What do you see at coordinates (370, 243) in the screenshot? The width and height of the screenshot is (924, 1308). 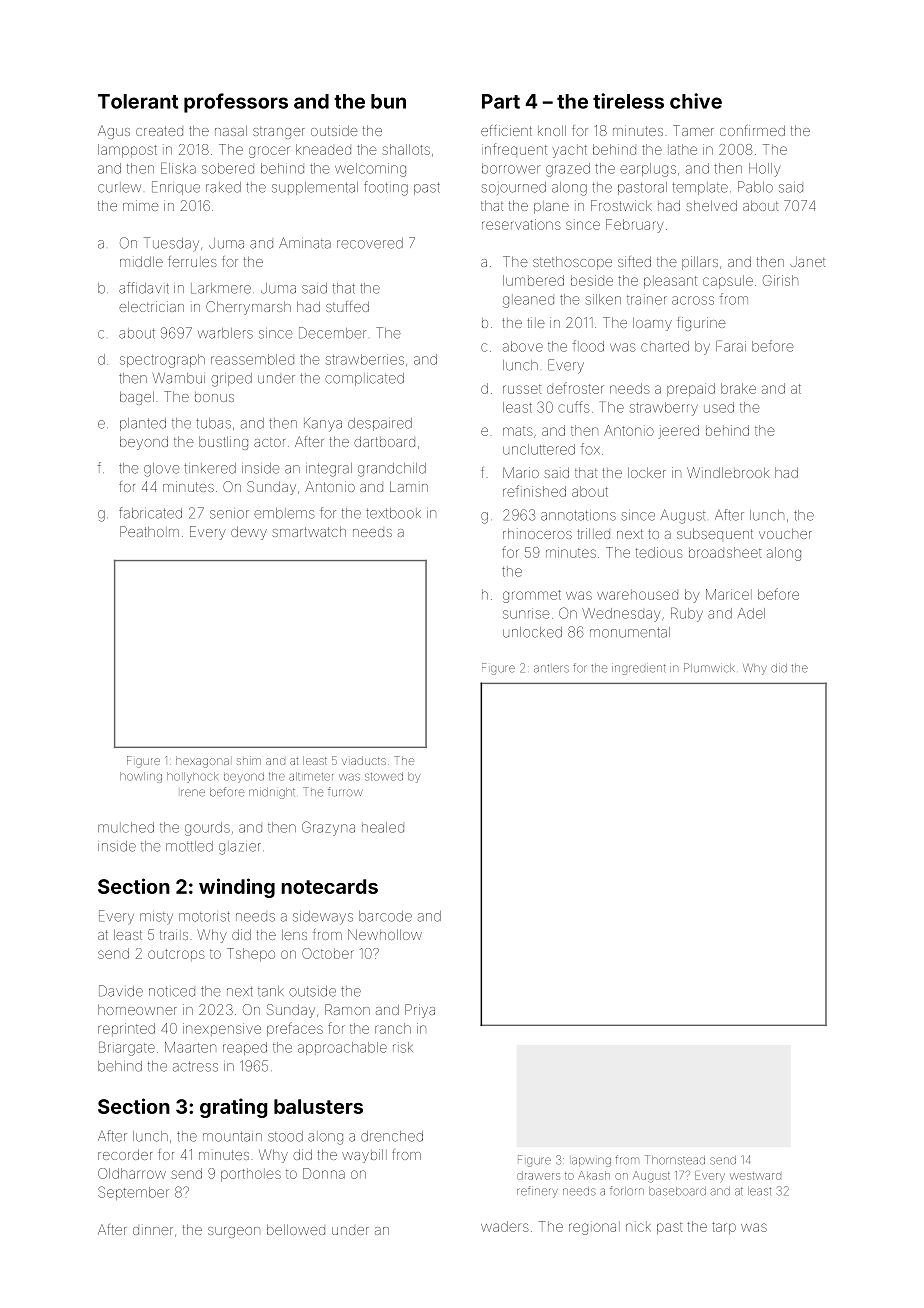 I see `recovered` at bounding box center [370, 243].
